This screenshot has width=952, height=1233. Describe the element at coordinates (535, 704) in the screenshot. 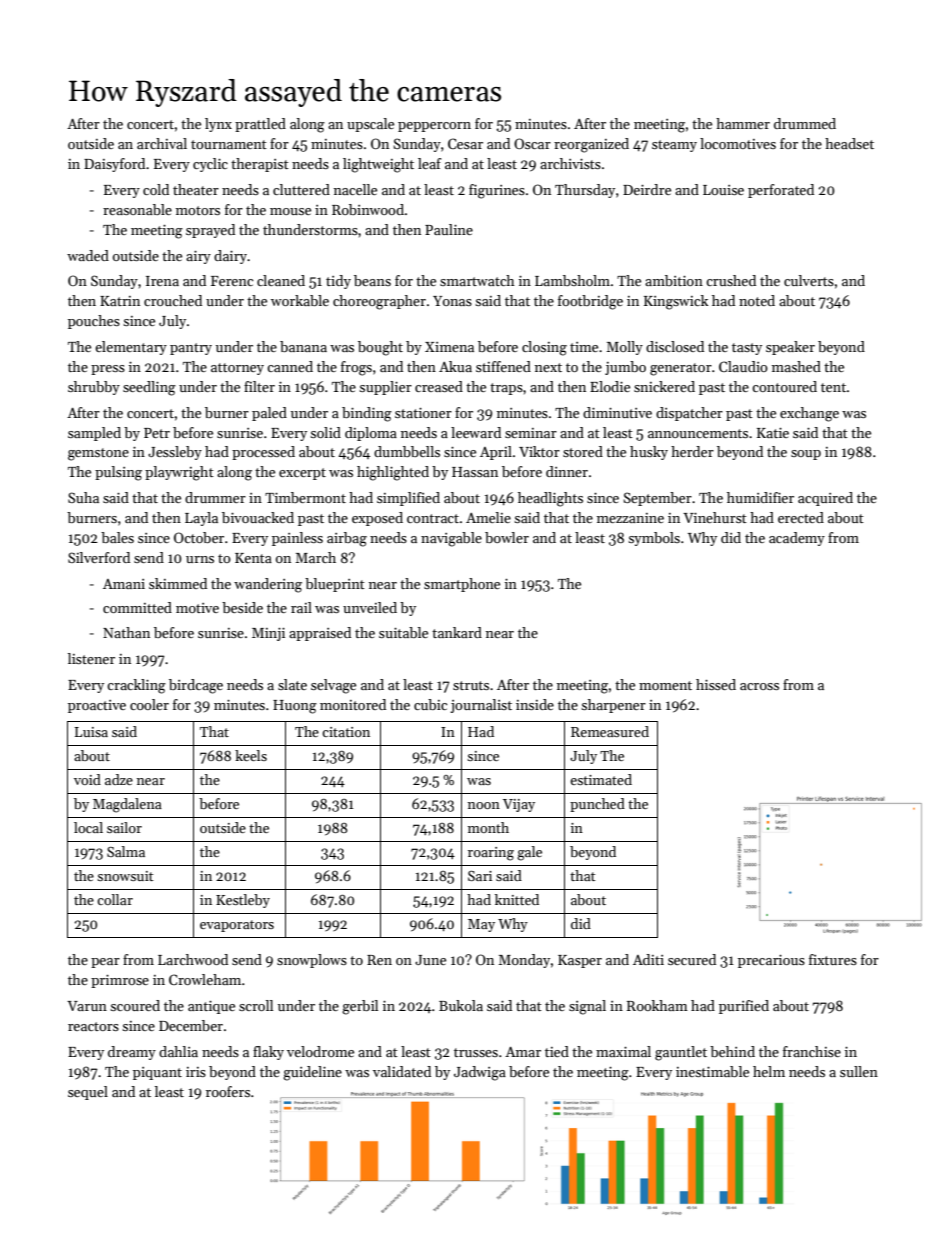

I see `inside` at that location.
